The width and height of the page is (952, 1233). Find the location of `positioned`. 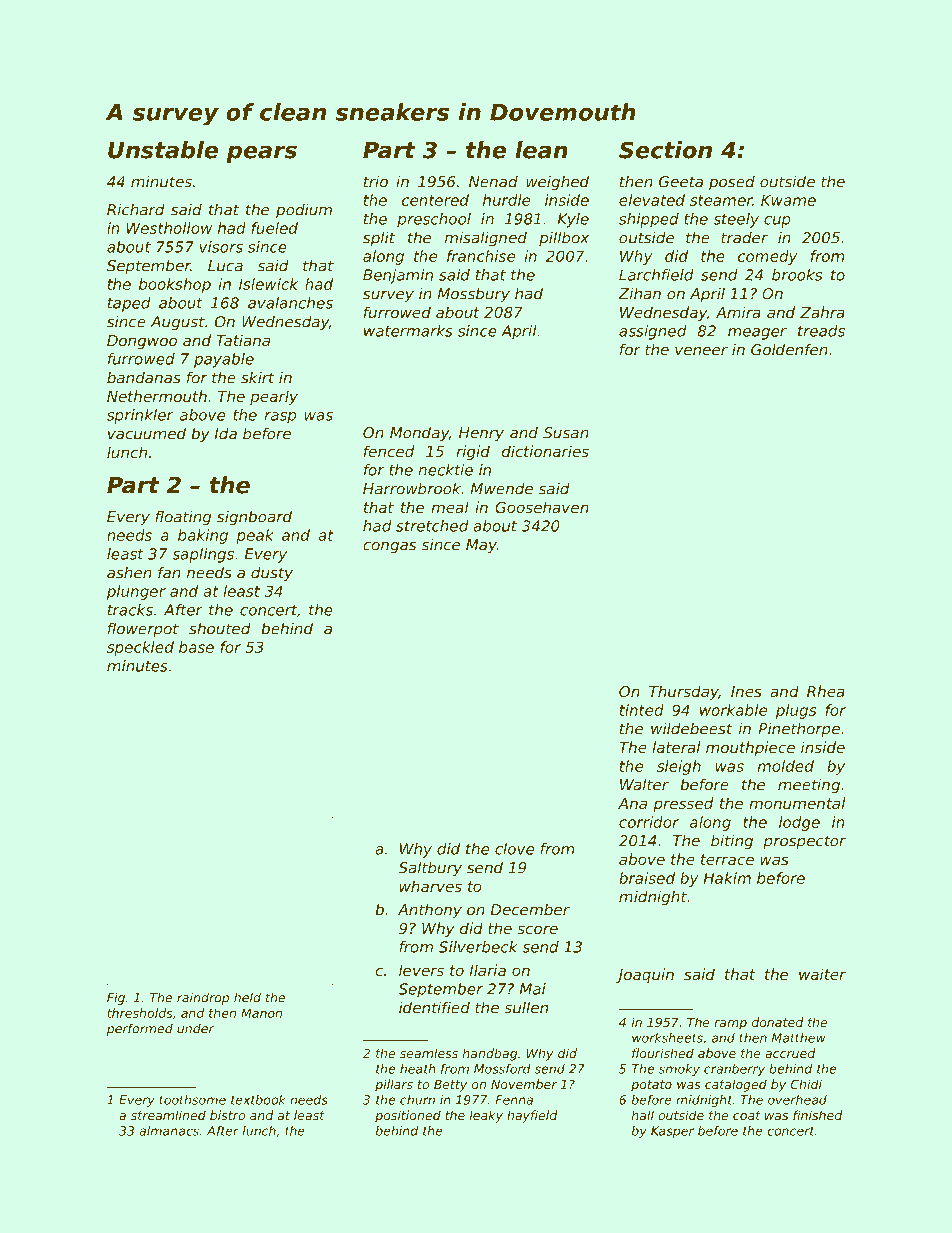

positioned is located at coordinates (408, 1116).
